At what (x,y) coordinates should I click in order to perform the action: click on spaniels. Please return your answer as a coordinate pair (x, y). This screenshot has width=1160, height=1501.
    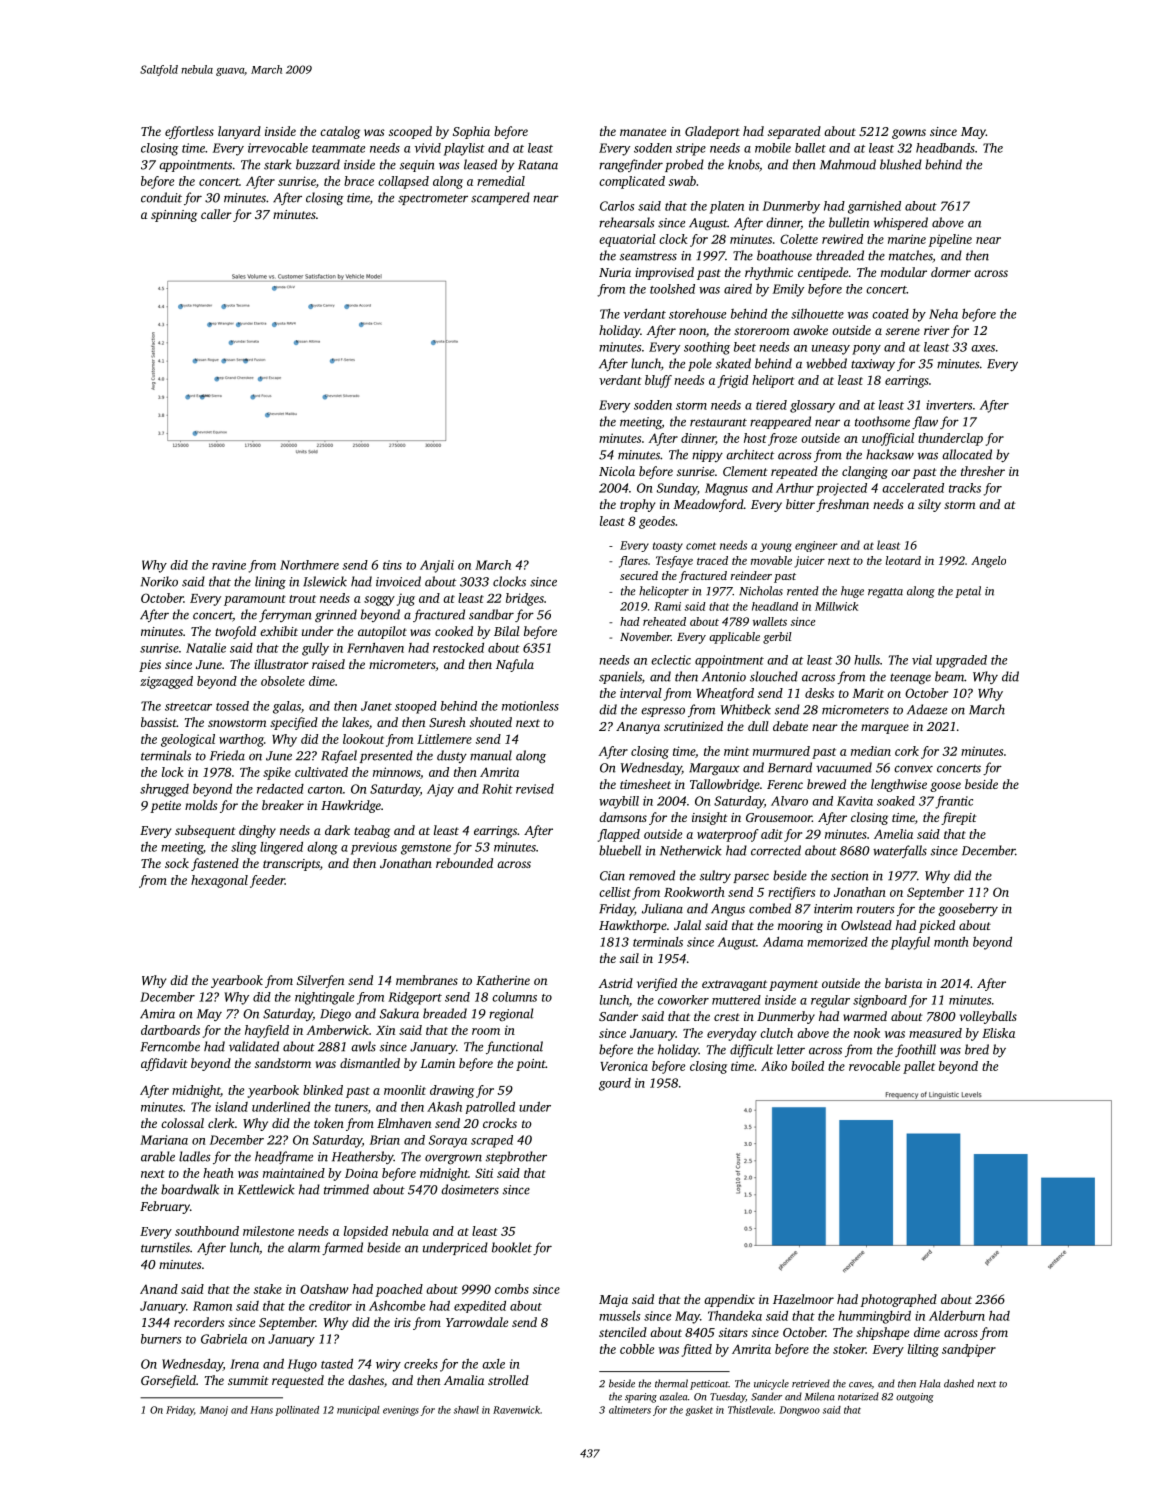
    Looking at the image, I should click on (620, 677).
